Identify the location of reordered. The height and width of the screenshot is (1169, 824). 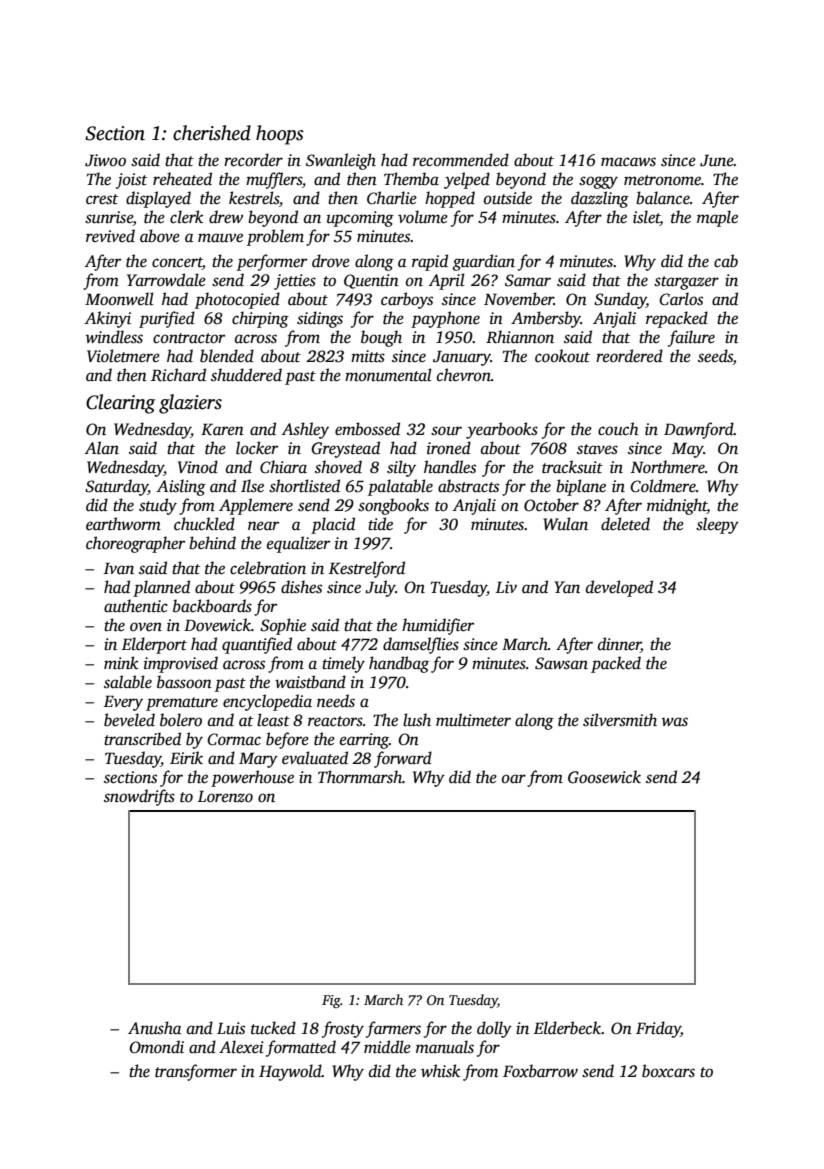
(629, 356).
